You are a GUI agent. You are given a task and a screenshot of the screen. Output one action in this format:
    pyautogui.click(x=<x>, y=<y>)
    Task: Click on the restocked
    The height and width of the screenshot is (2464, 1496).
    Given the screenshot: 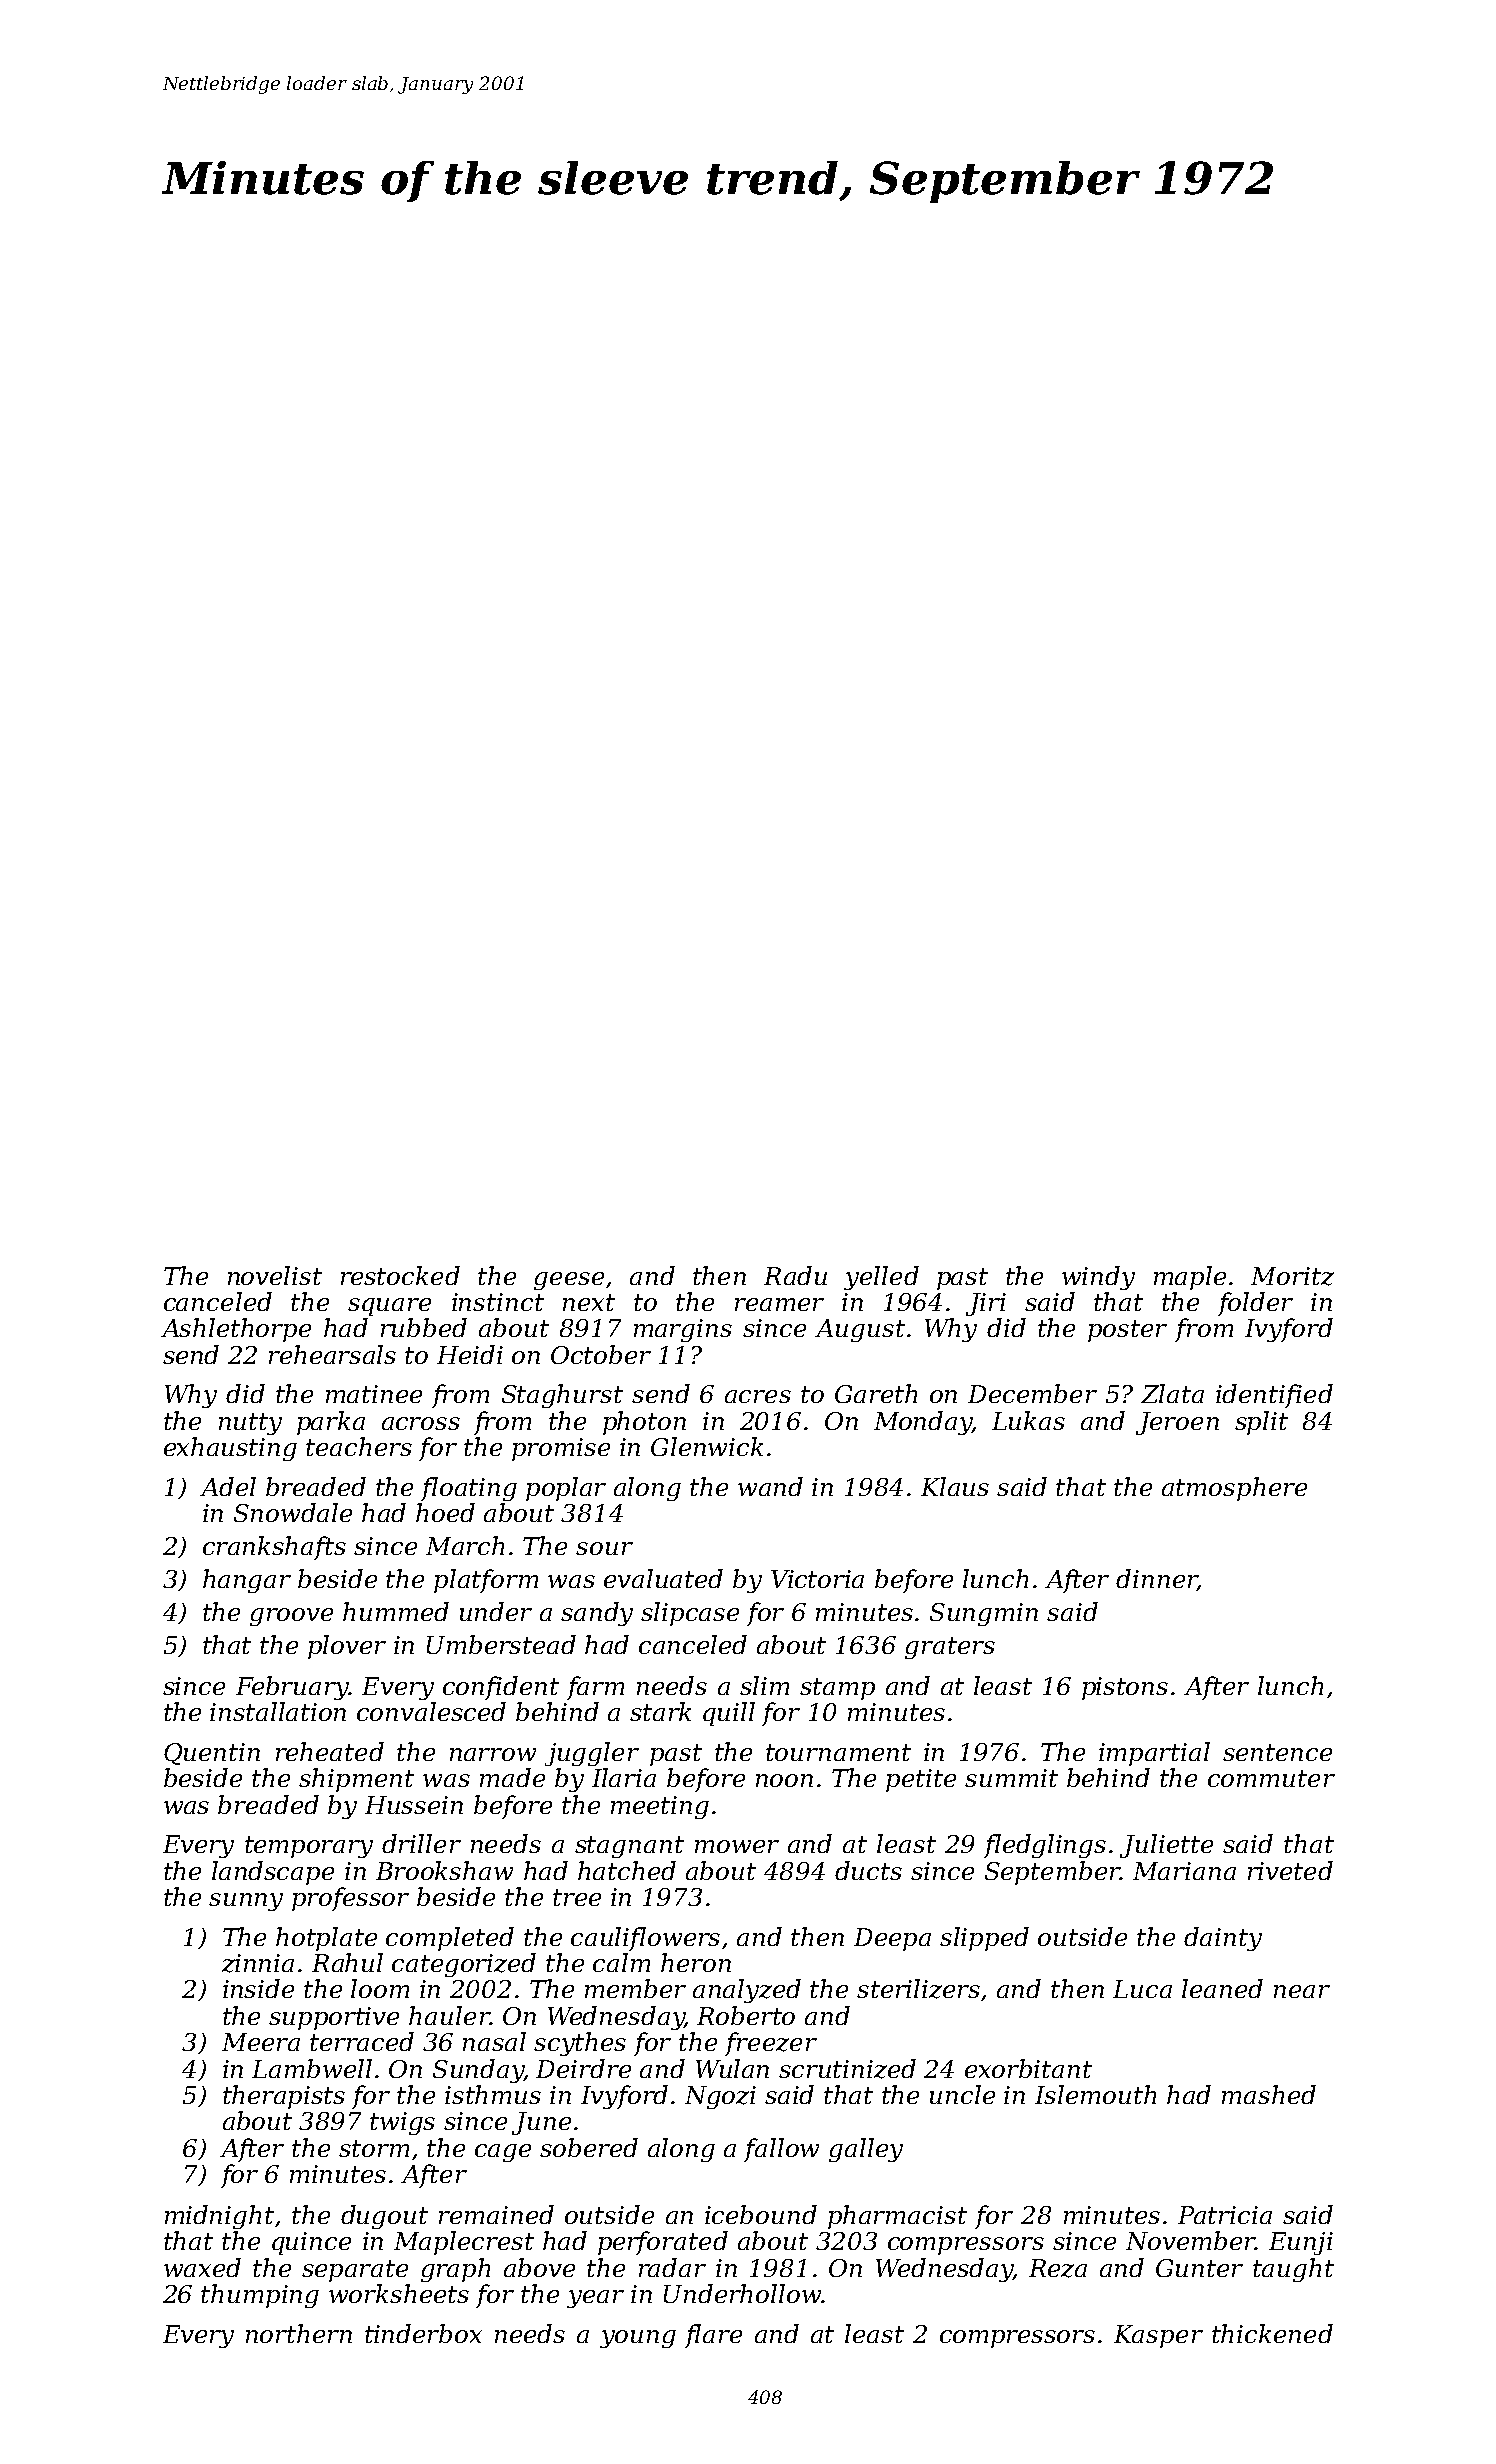 What is the action you would take?
    pyautogui.click(x=400, y=1275)
